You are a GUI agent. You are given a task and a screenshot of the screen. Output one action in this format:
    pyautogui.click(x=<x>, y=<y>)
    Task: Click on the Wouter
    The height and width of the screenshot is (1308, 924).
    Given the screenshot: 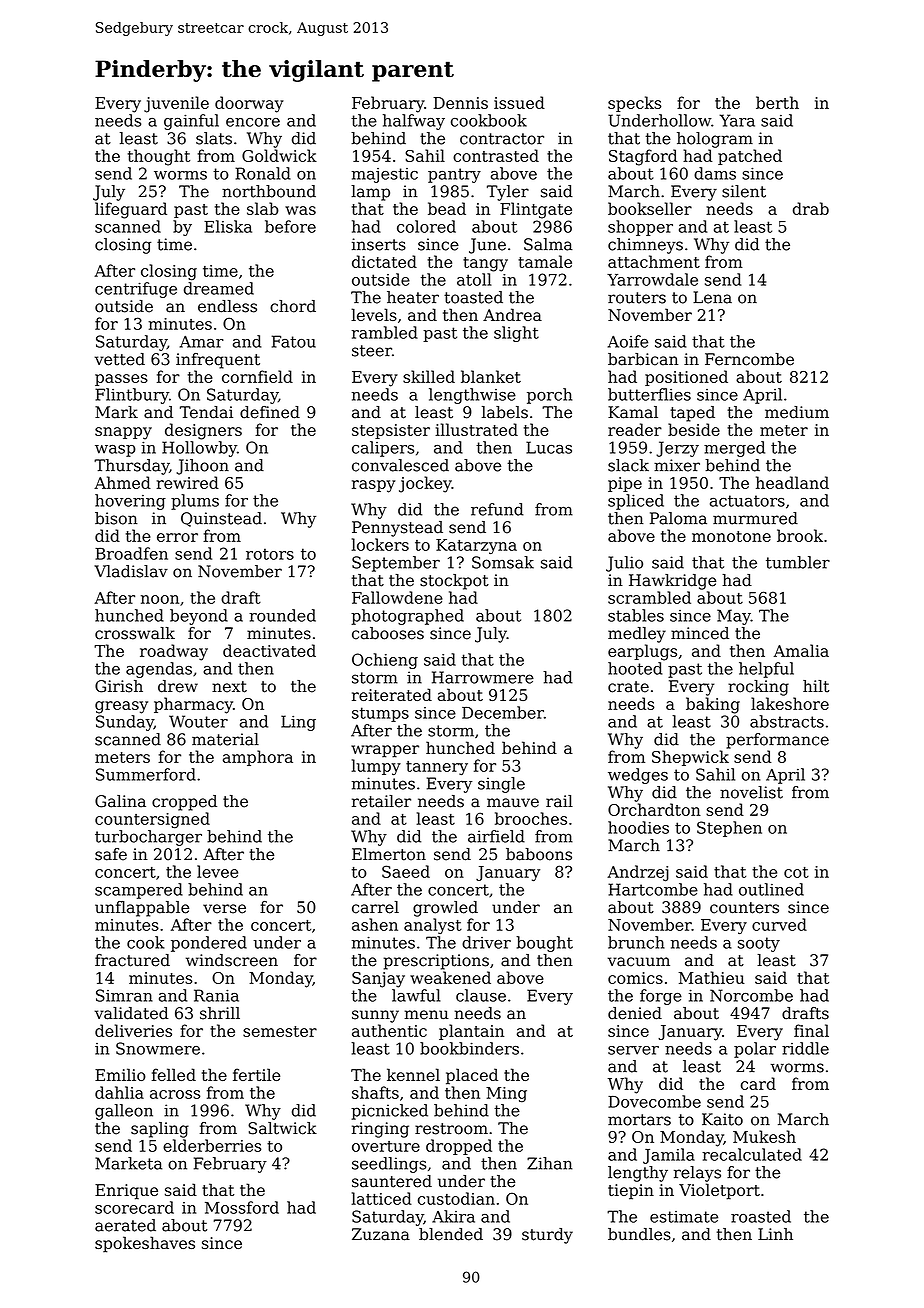 What is the action you would take?
    pyautogui.click(x=198, y=721)
